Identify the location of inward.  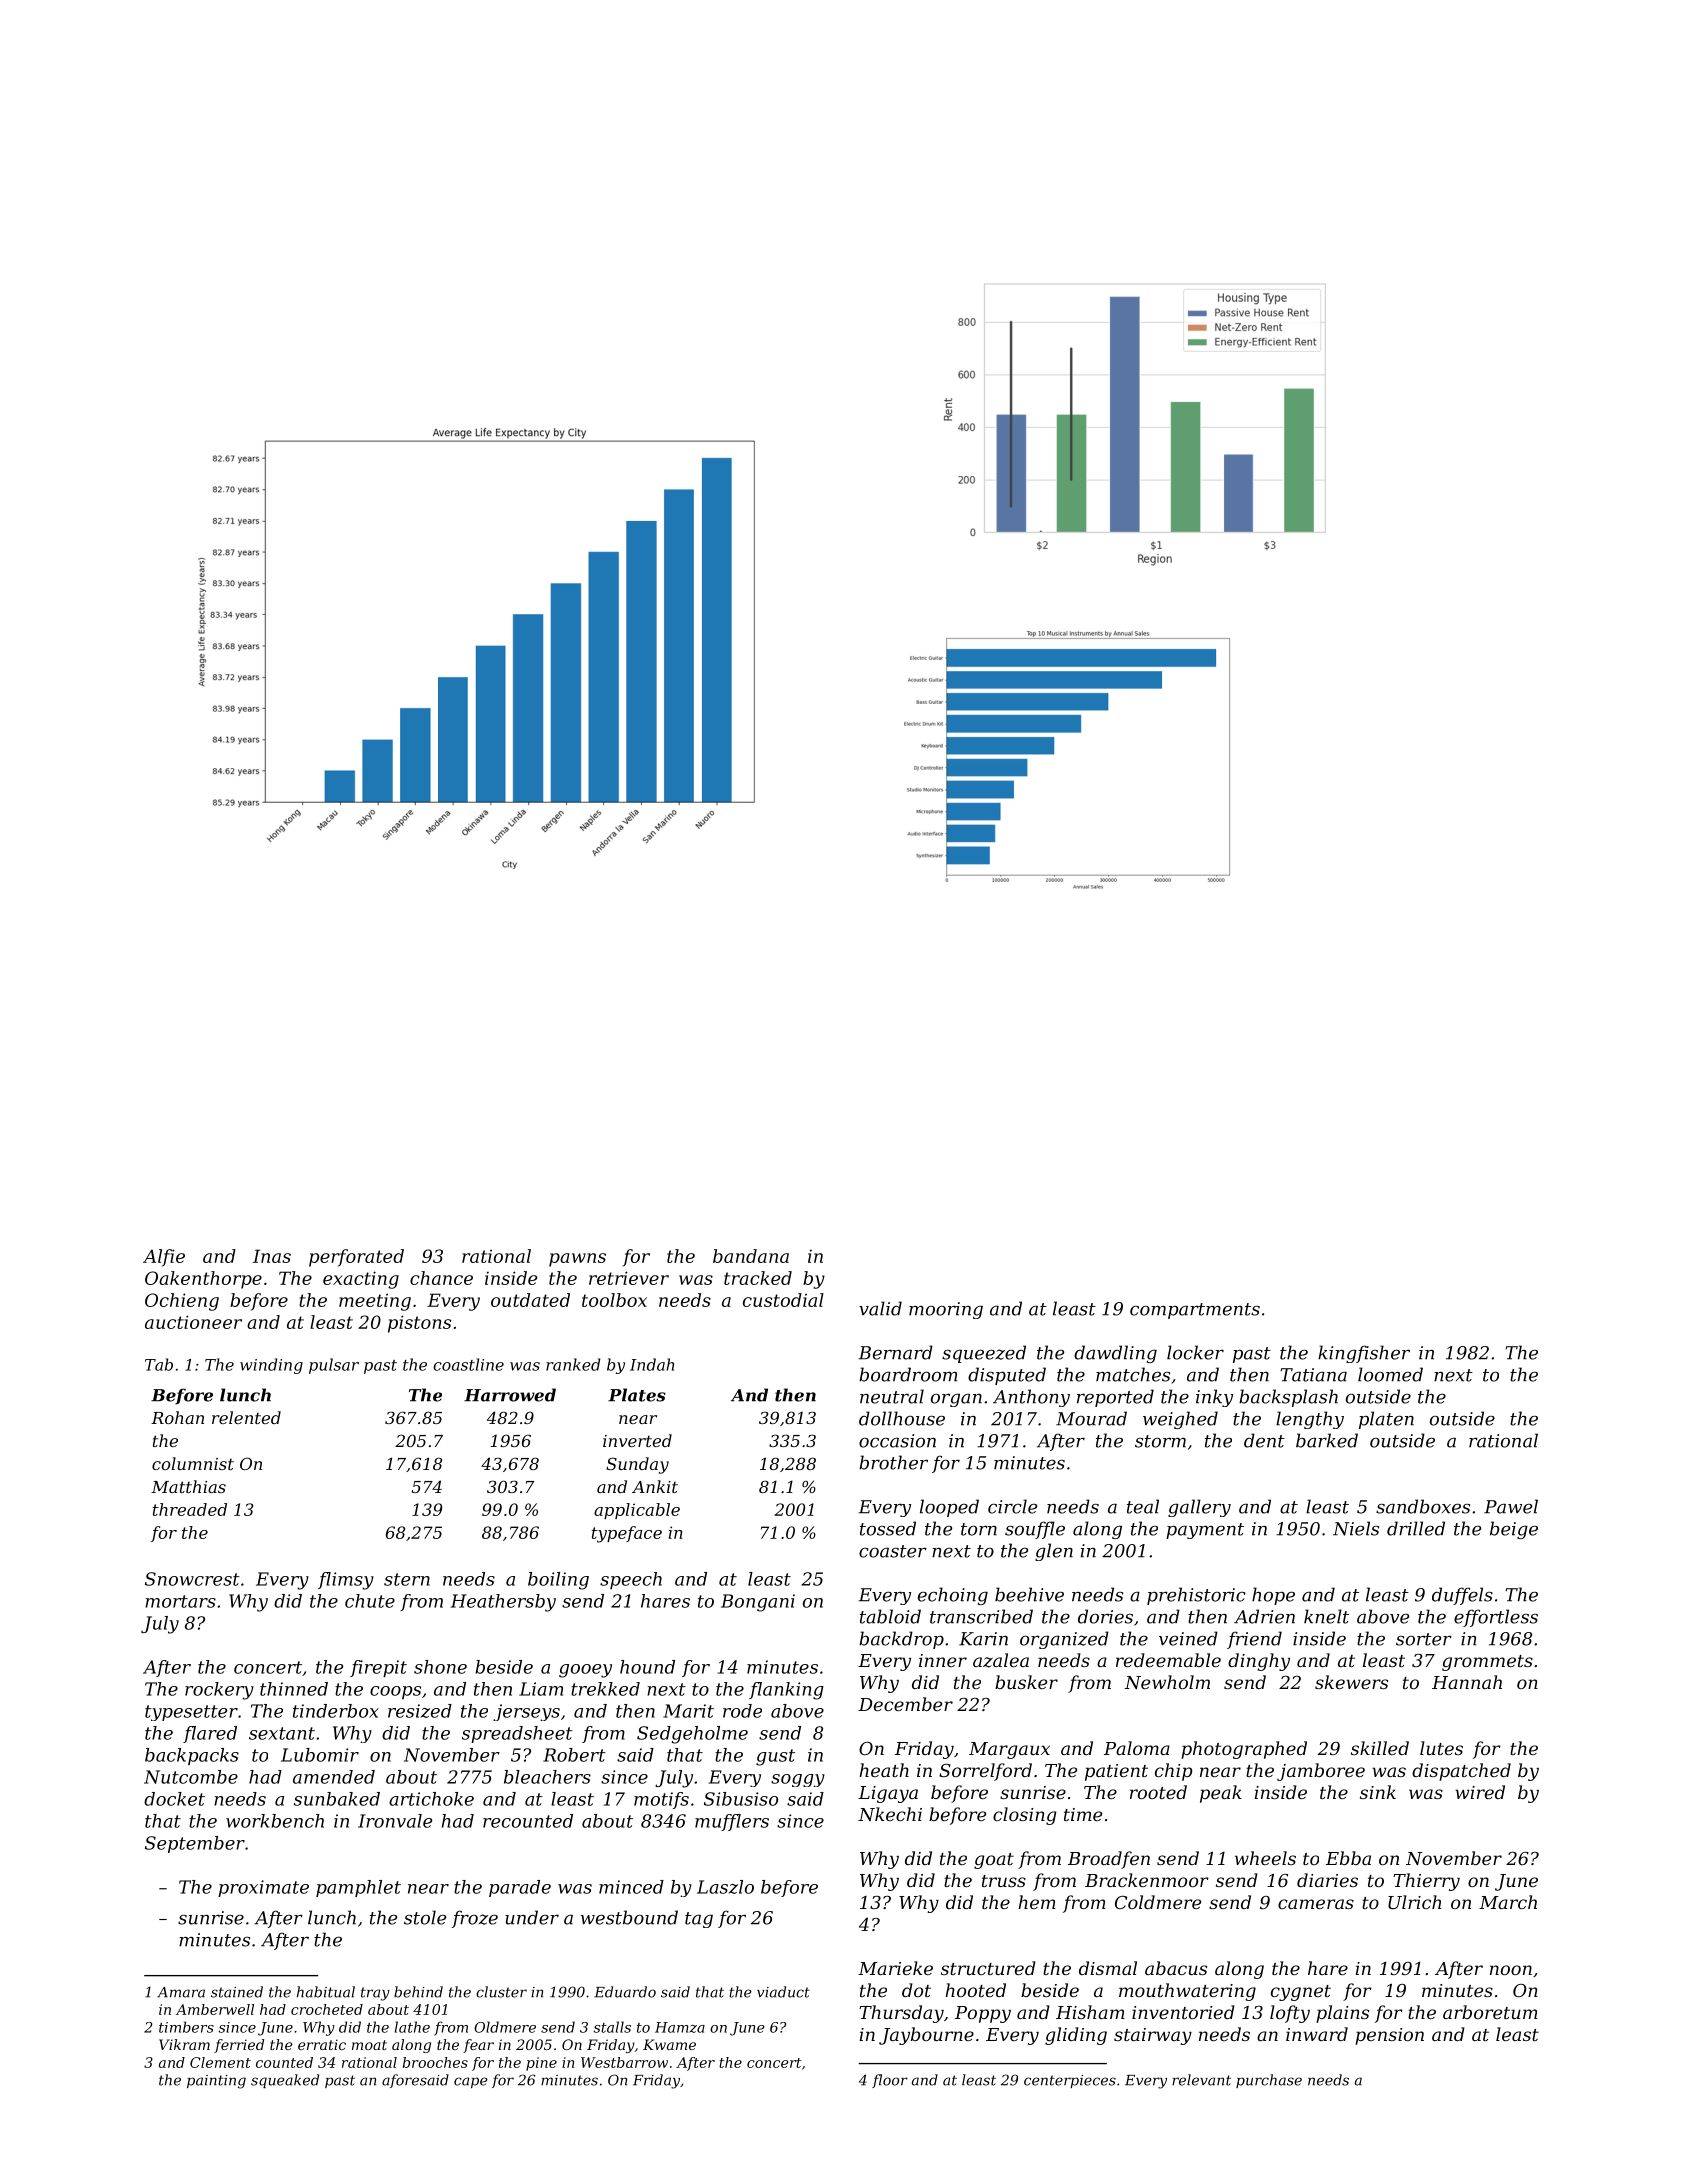
(1317, 2034).
